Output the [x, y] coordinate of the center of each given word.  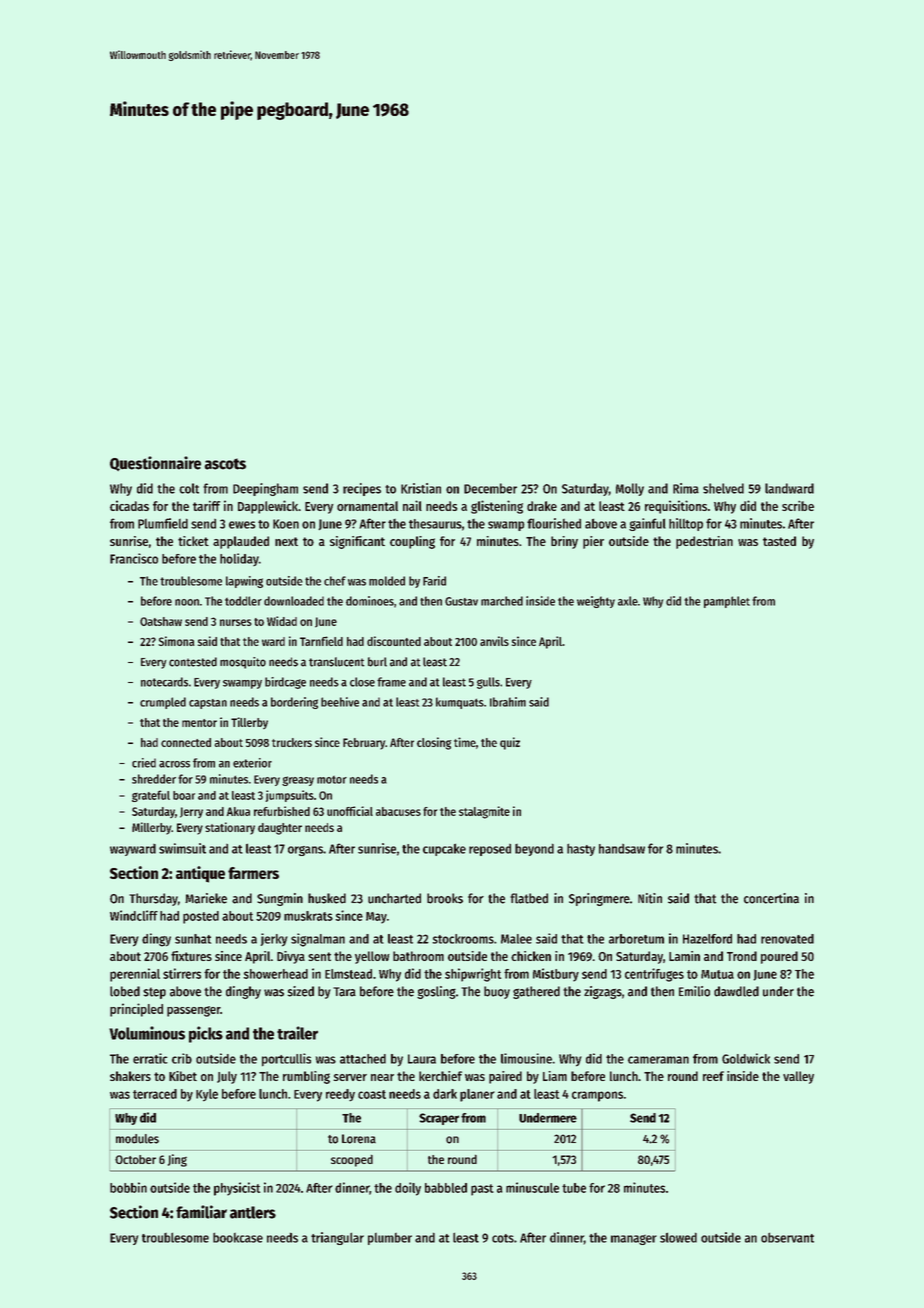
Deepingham [265, 489]
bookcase [238, 1237]
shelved [723, 488]
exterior [252, 763]
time [465, 742]
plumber [390, 1239]
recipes [362, 489]
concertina [771, 898]
